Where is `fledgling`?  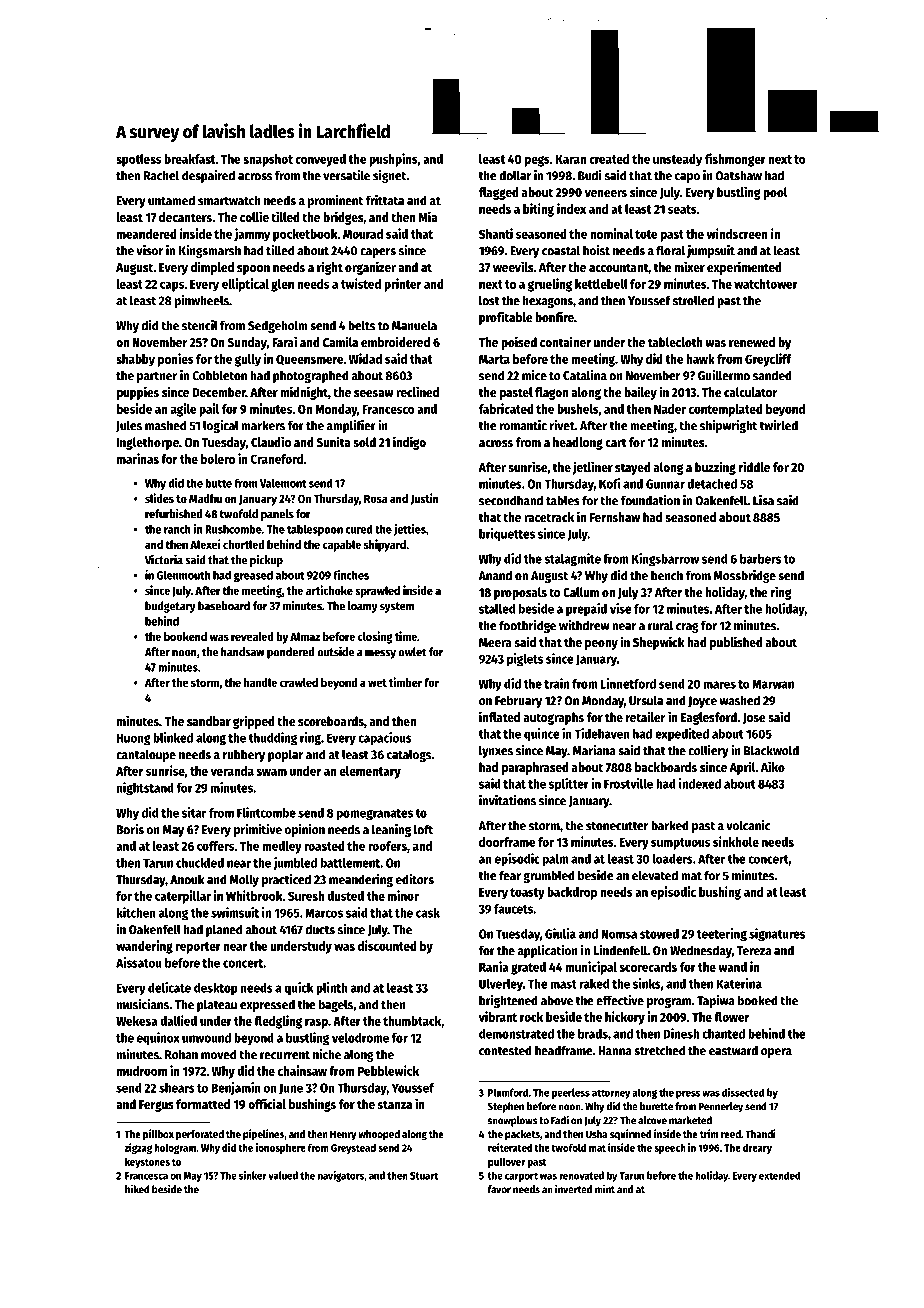
fledgling is located at coordinates (278, 1022).
